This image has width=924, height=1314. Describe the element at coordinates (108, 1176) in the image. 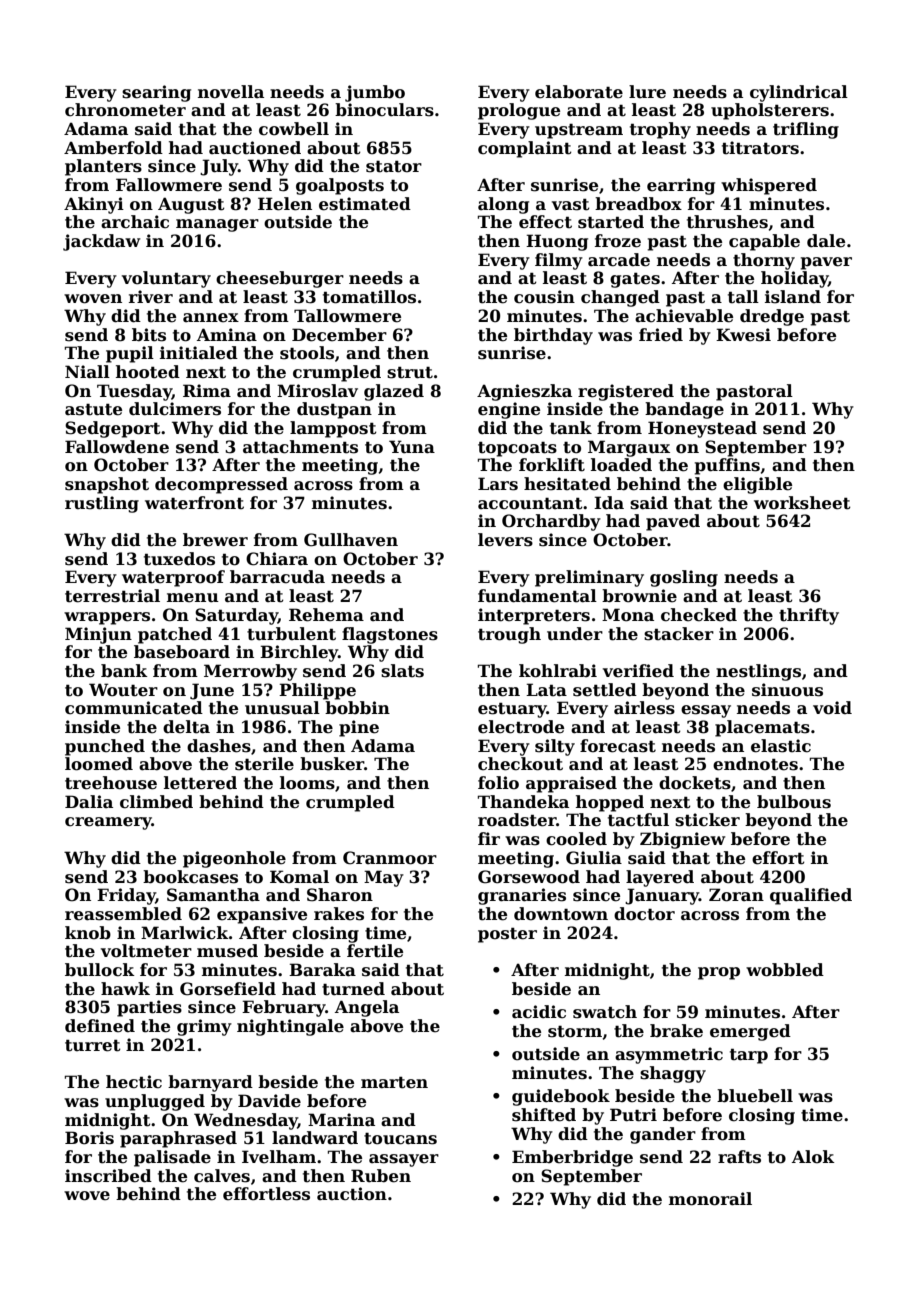

I see `inscribed` at that location.
